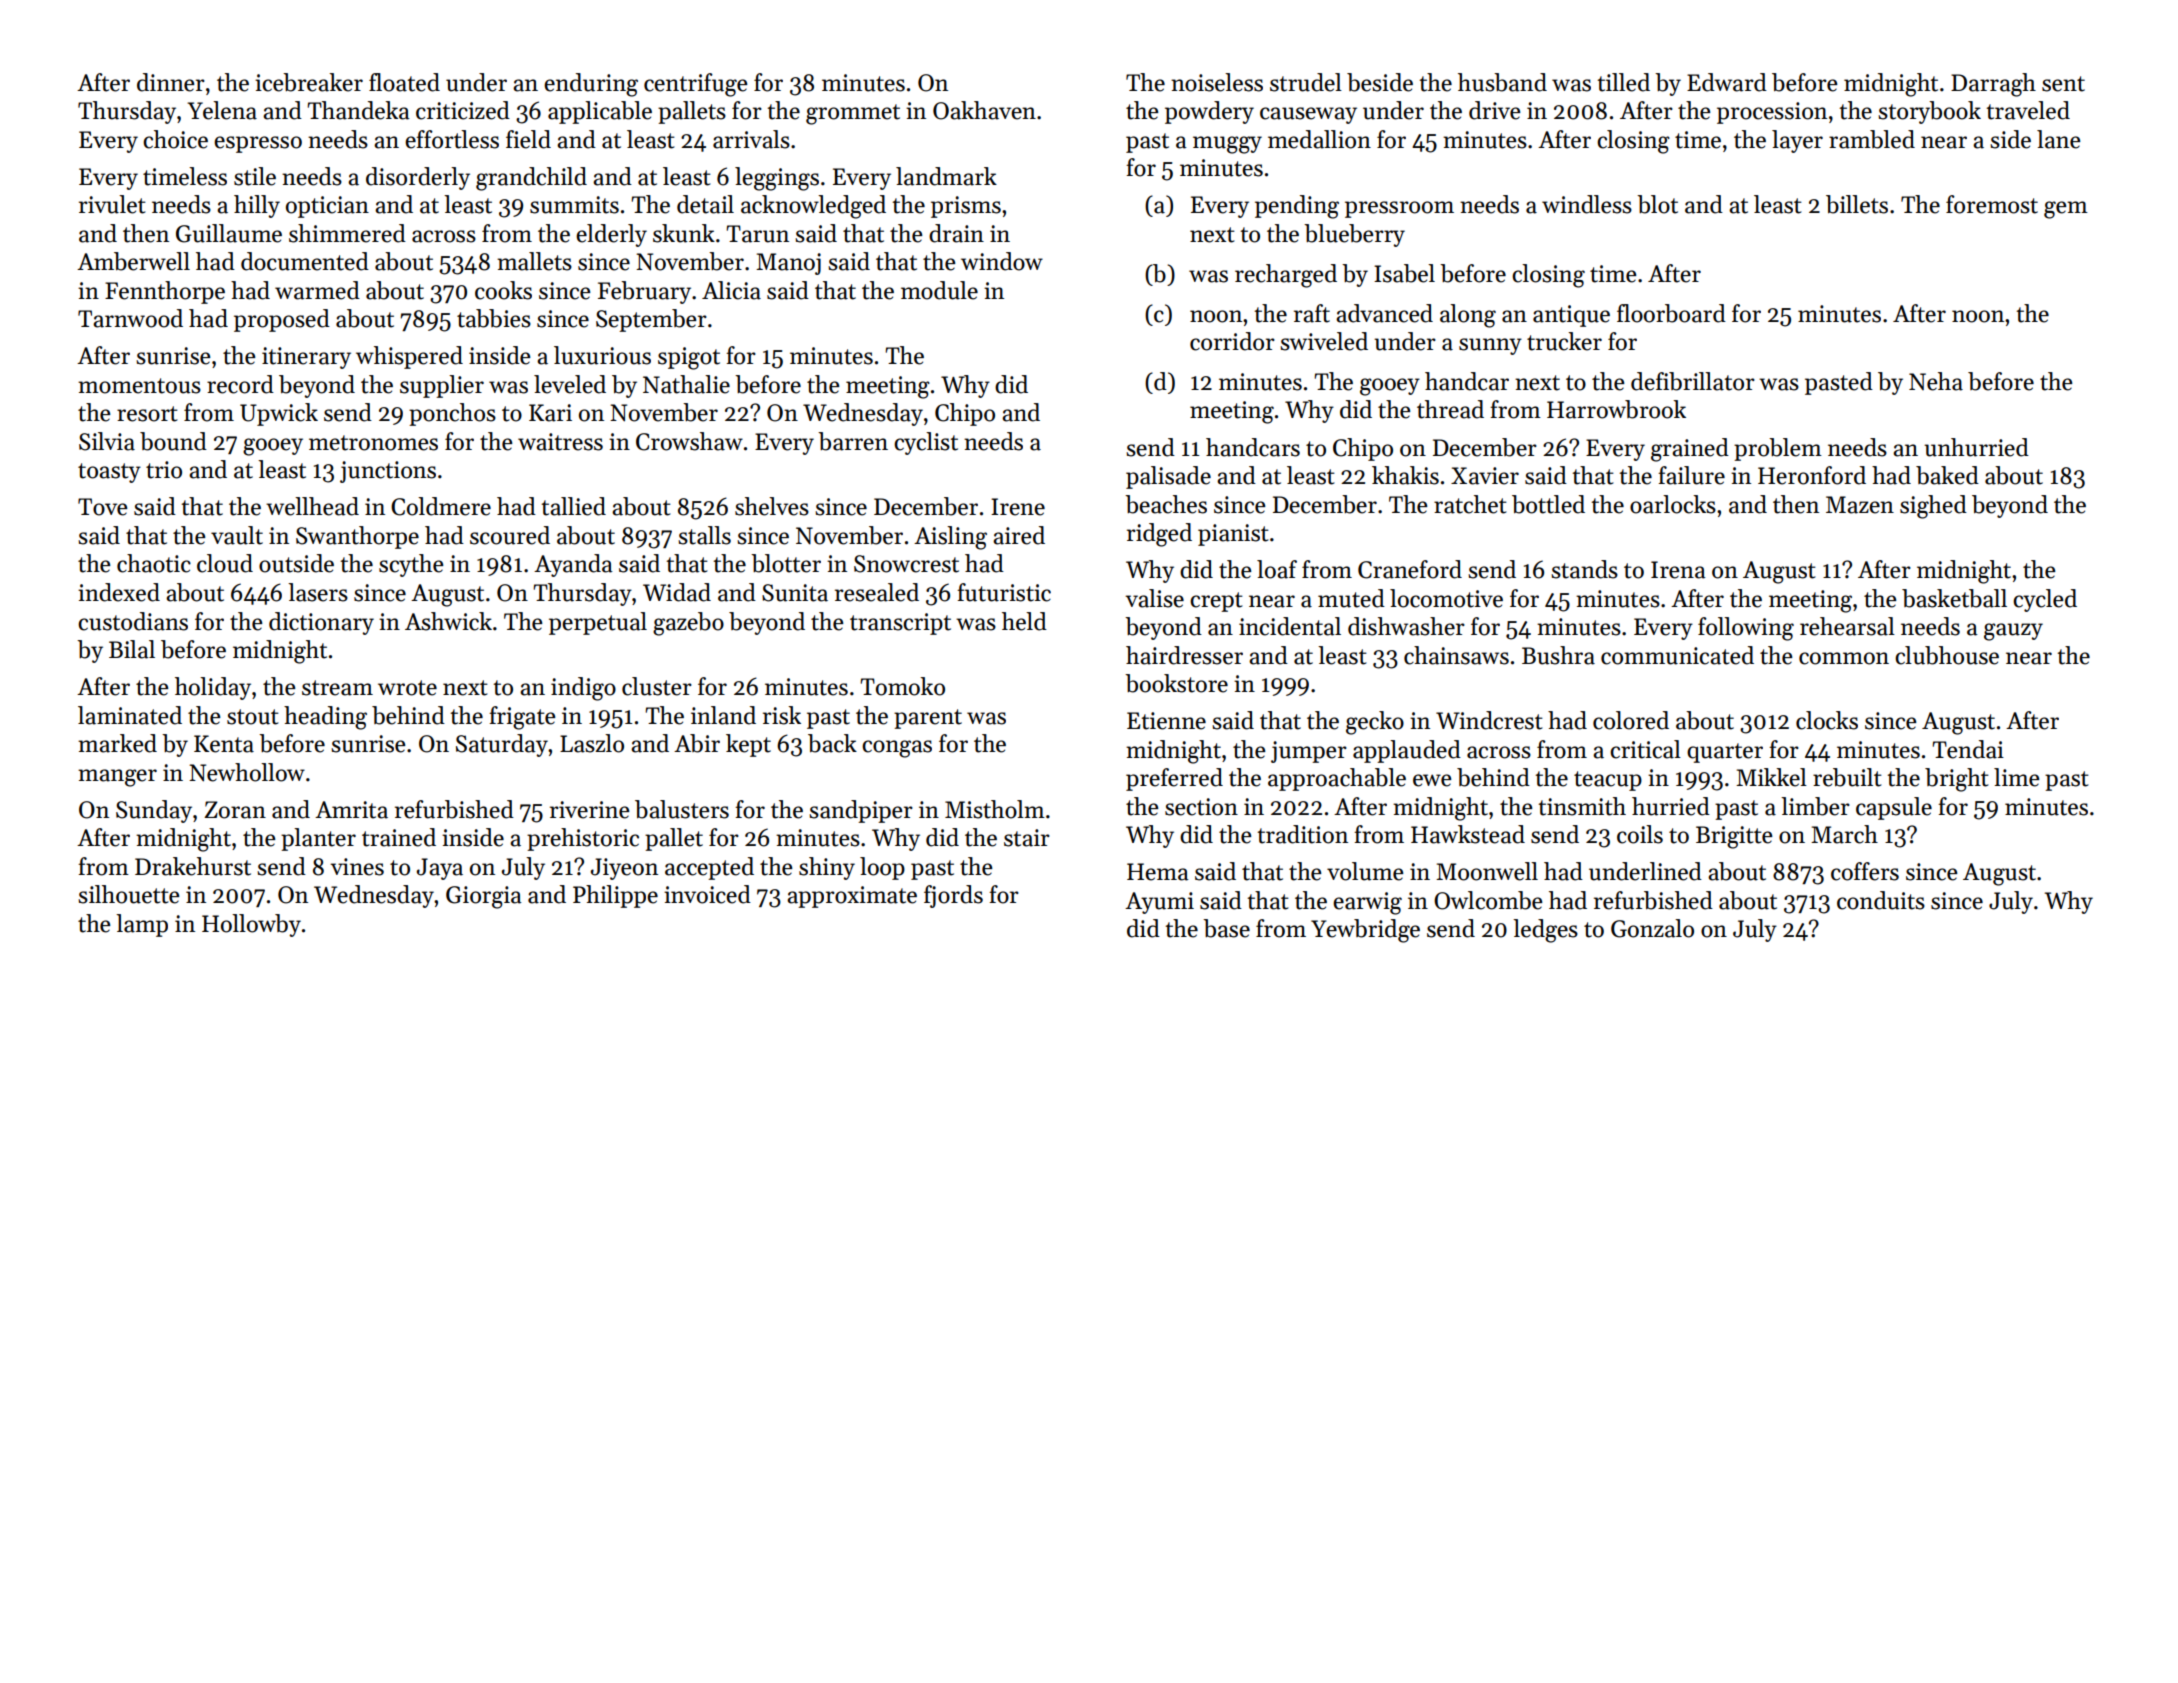  Describe the element at coordinates (827, 868) in the screenshot. I see `shiny` at that location.
